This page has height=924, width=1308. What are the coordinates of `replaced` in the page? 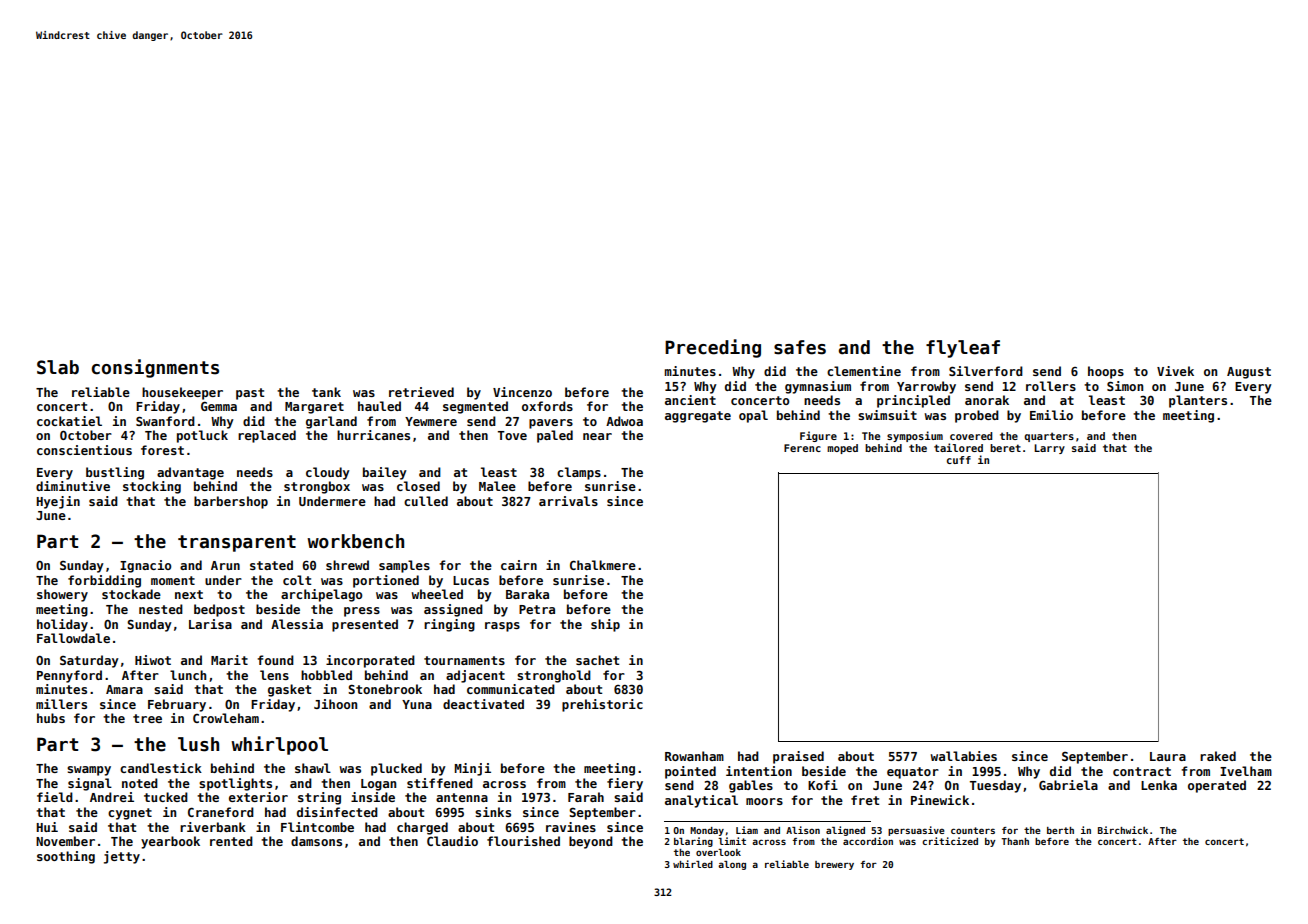 It's located at (267, 436).
